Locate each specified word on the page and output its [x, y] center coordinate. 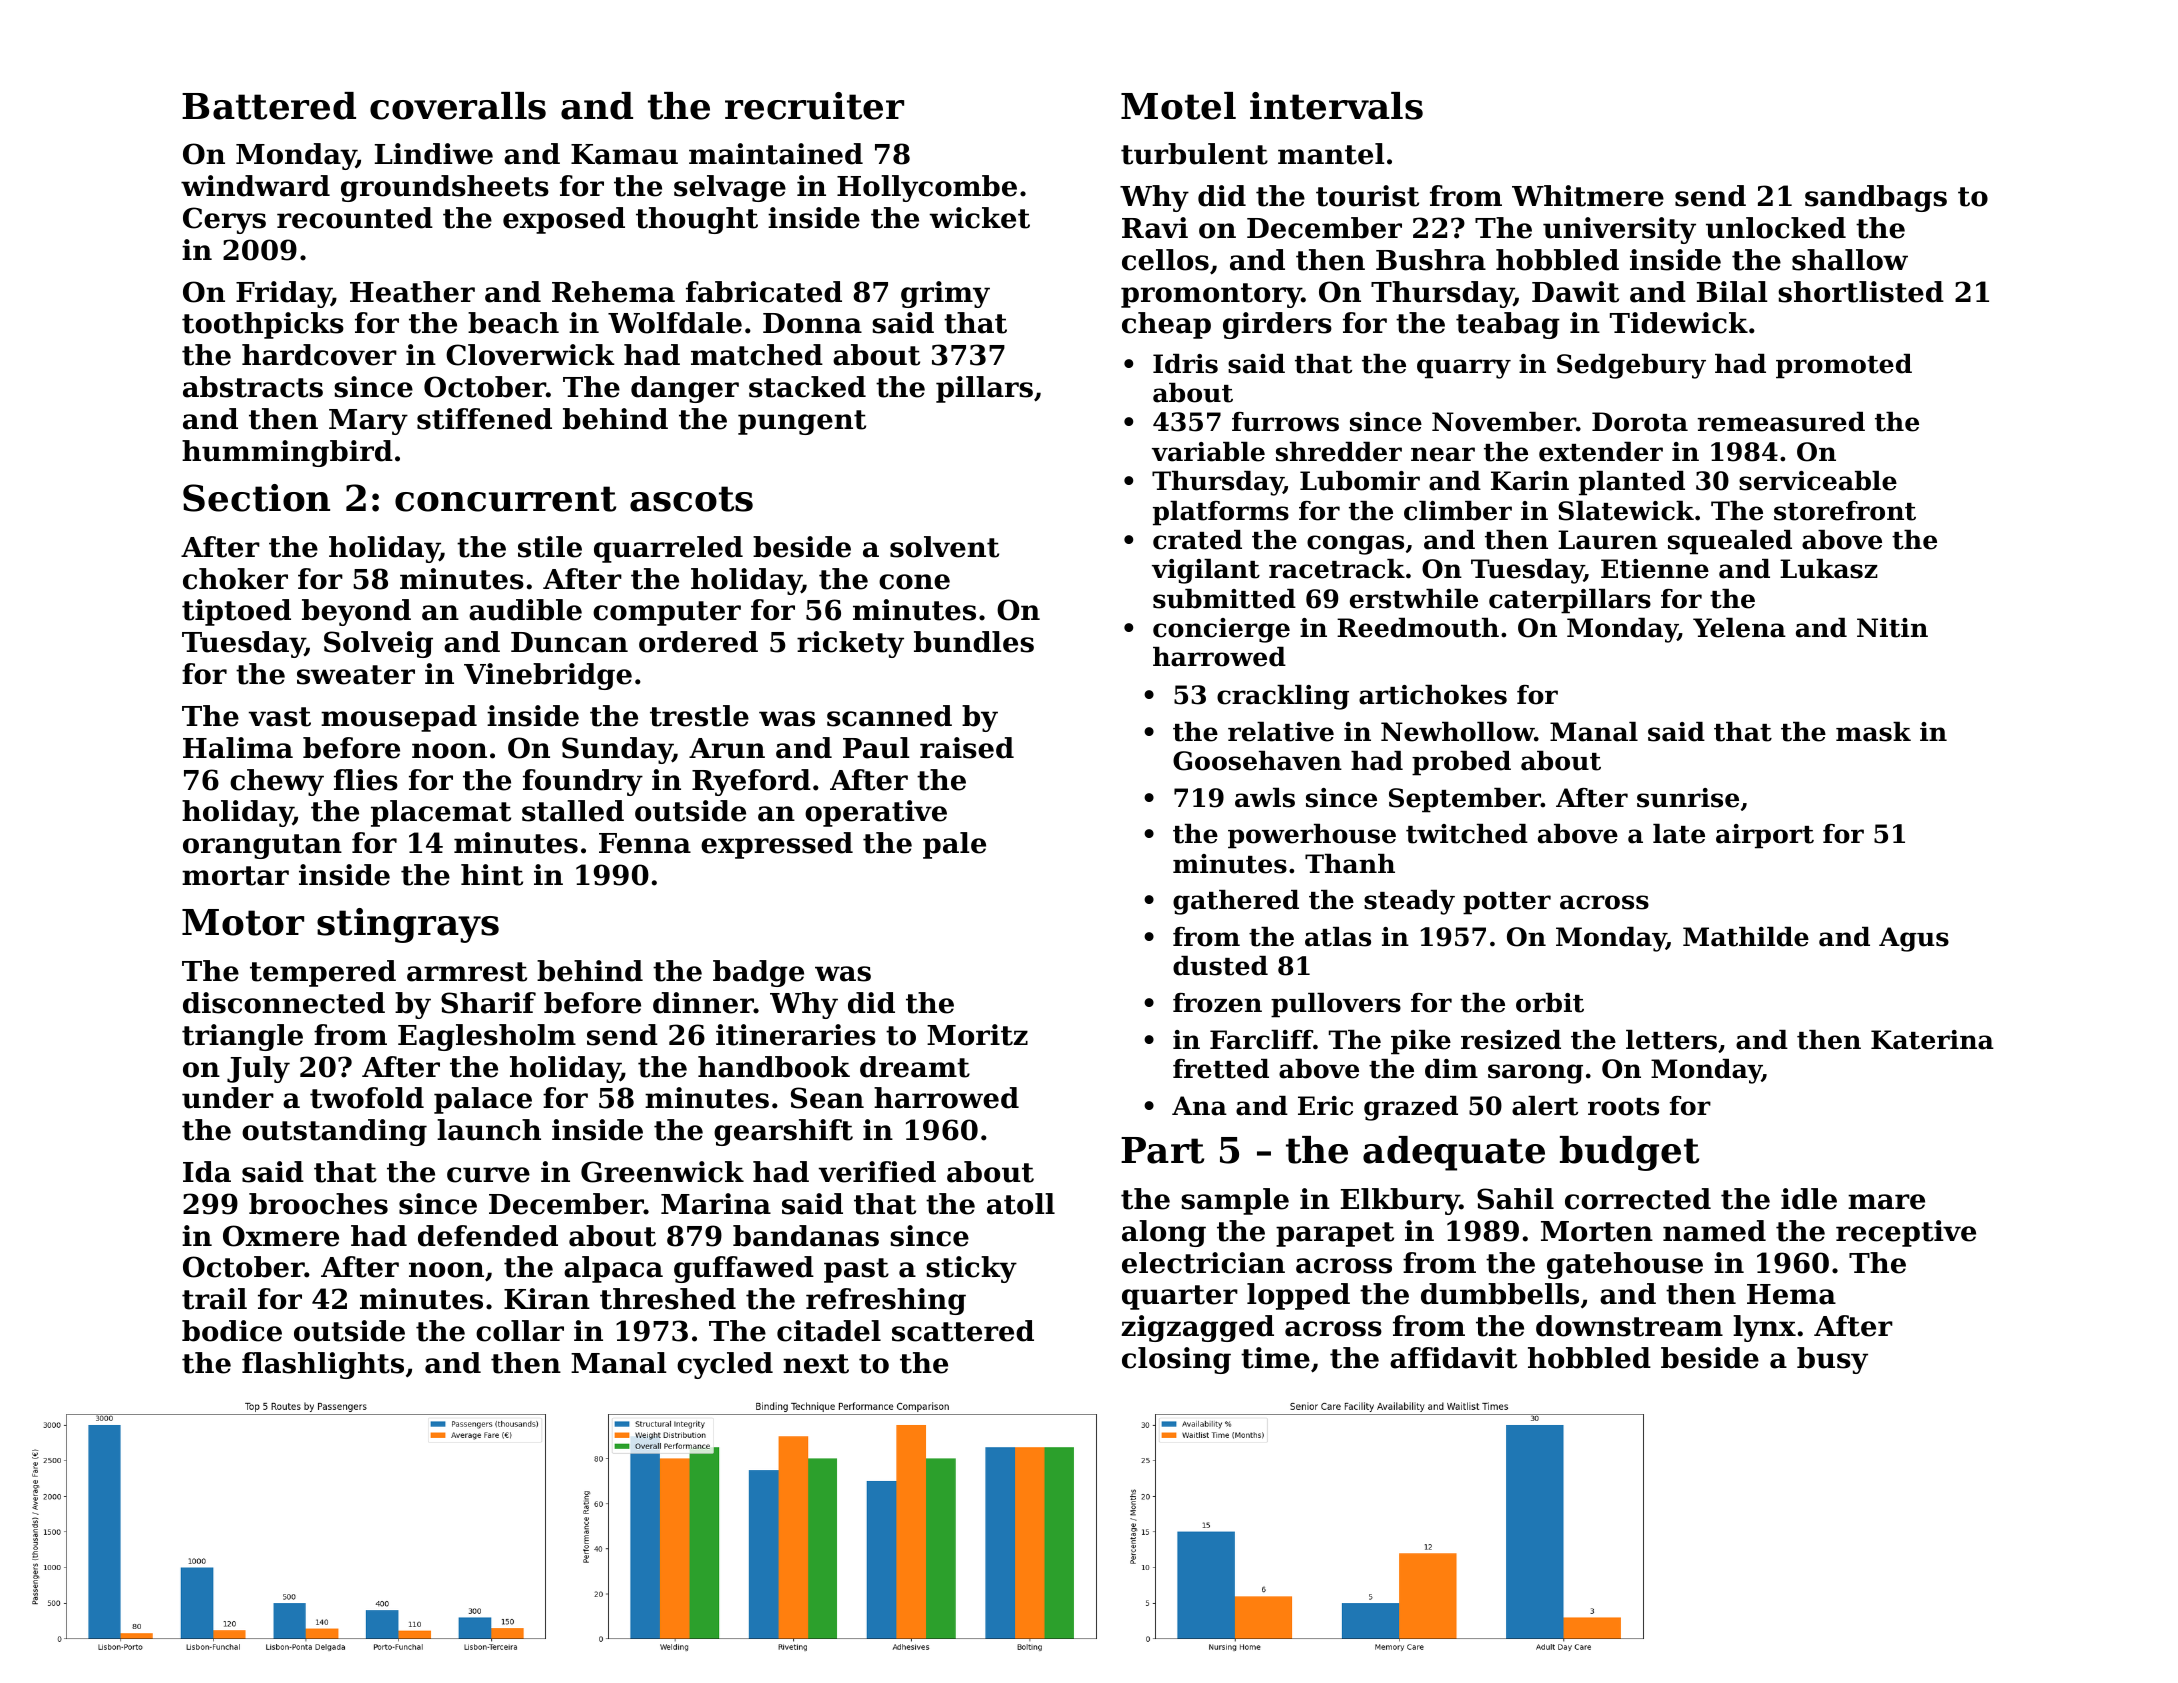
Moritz [977, 1035]
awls [1265, 798]
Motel [1178, 106]
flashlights [323, 1365]
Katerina [1932, 1040]
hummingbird [287, 453]
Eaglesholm [487, 1037]
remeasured [1781, 422]
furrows [1285, 422]
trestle [699, 716]
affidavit [1453, 1358]
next [816, 1364]
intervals [1336, 106]
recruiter [814, 106]
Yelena [1739, 628]
